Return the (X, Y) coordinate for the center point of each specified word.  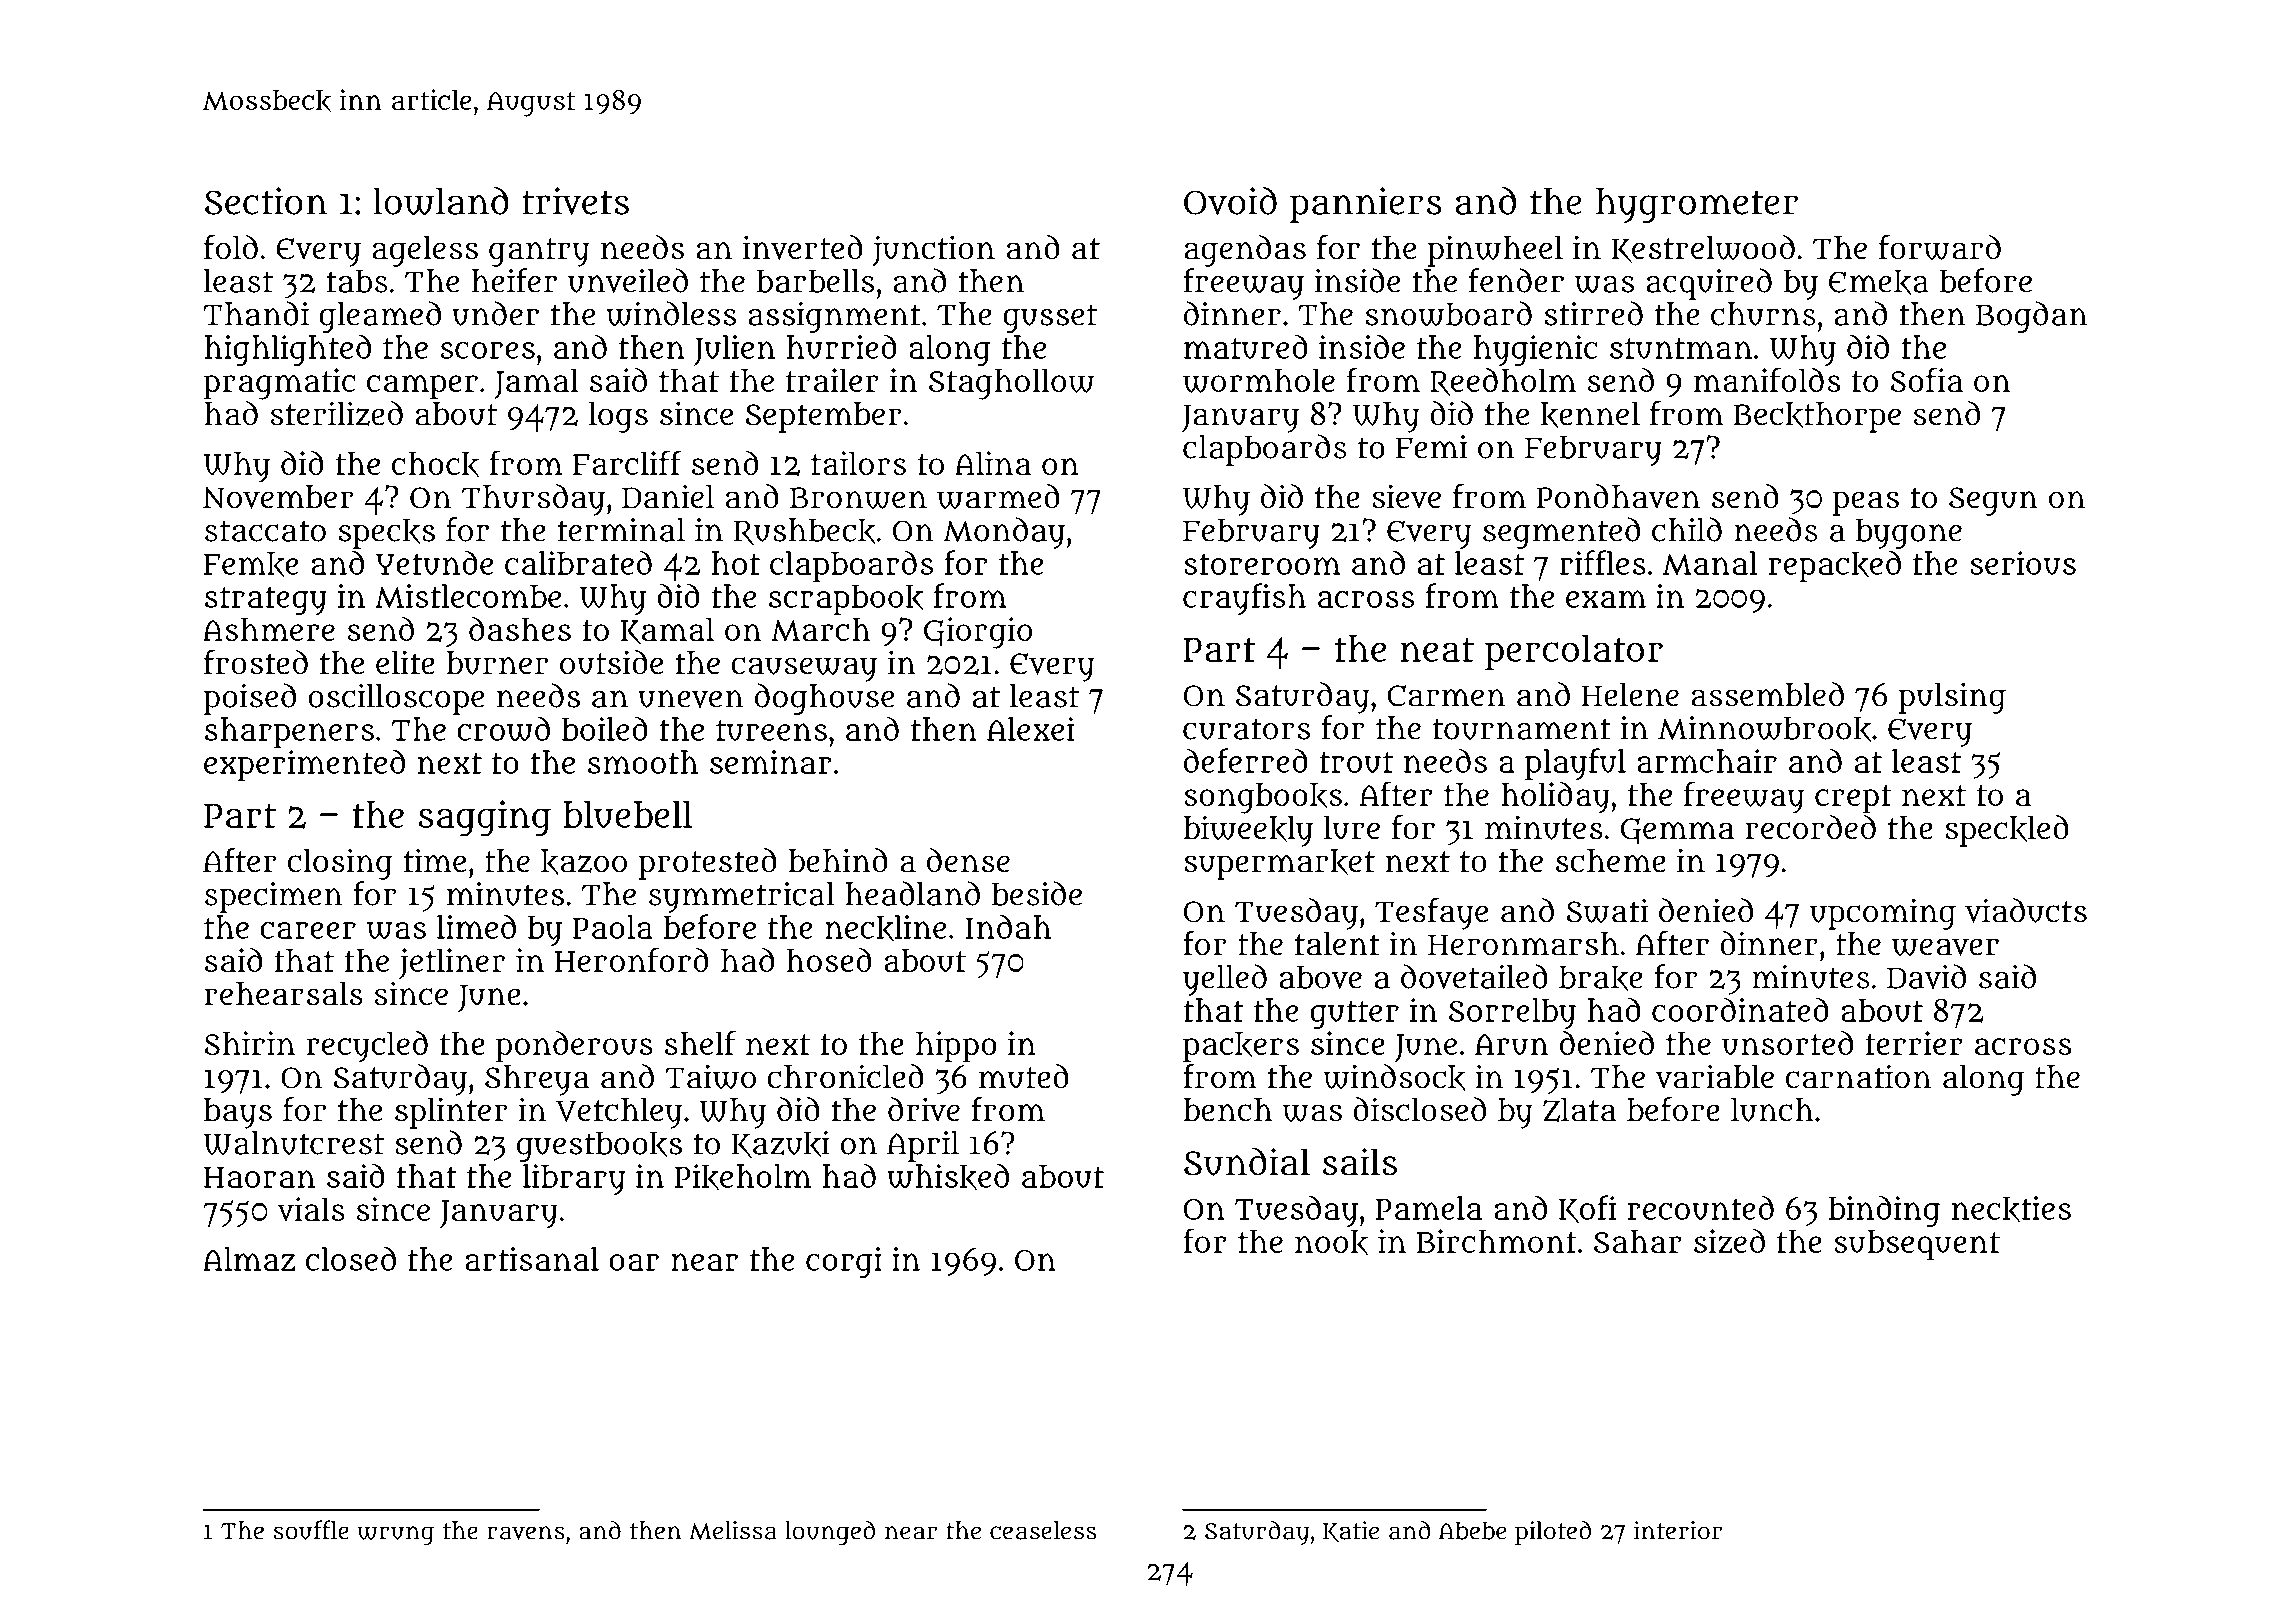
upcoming (1883, 914)
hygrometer (1697, 205)
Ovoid (1230, 201)
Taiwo (710, 1076)
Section (266, 201)
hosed (829, 960)
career (308, 930)
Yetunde (434, 562)
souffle (311, 1530)
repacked (1835, 566)
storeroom (1262, 564)
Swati (1607, 910)
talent (1337, 944)
